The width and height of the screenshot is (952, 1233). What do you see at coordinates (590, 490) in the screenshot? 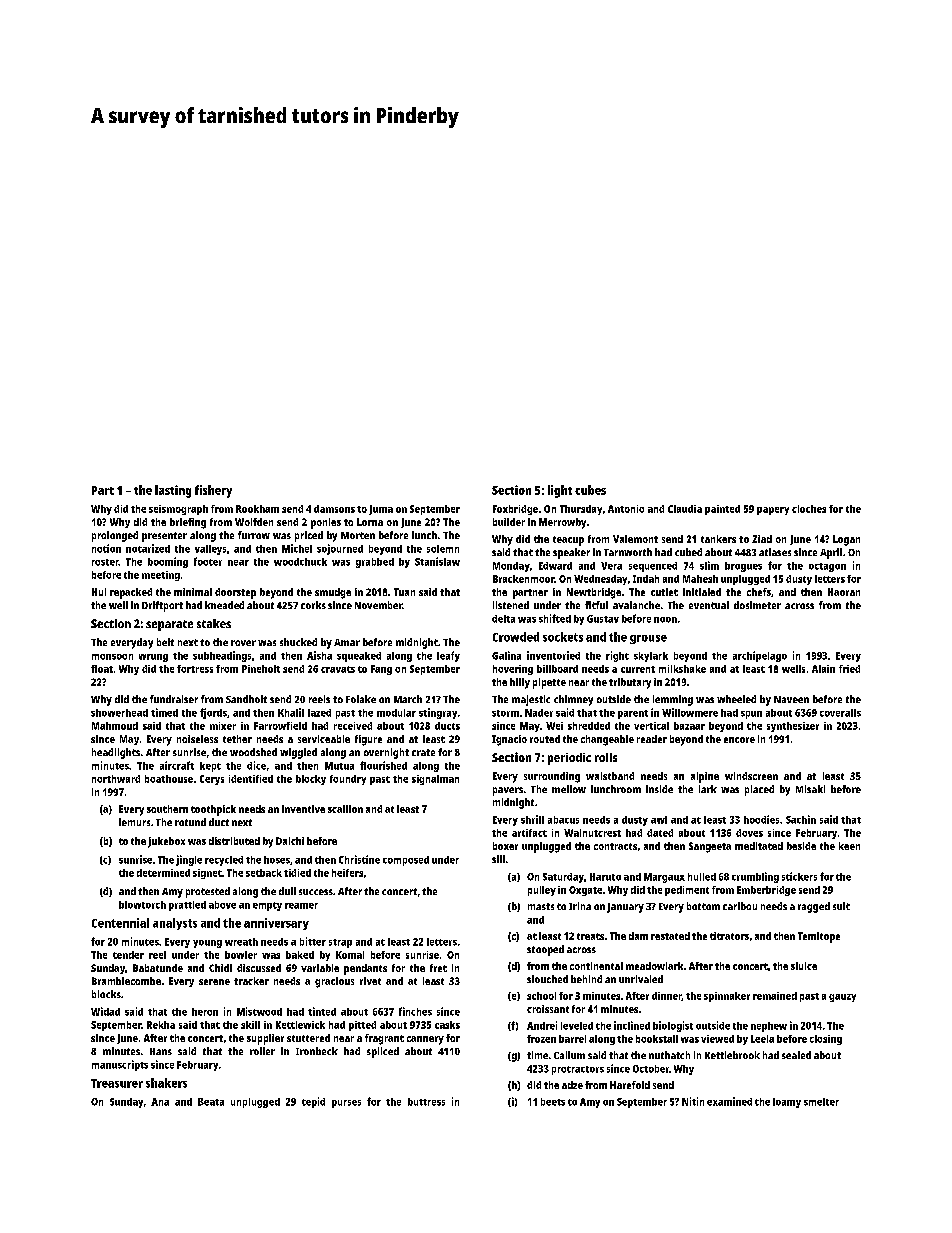
I see `cubes` at bounding box center [590, 490].
